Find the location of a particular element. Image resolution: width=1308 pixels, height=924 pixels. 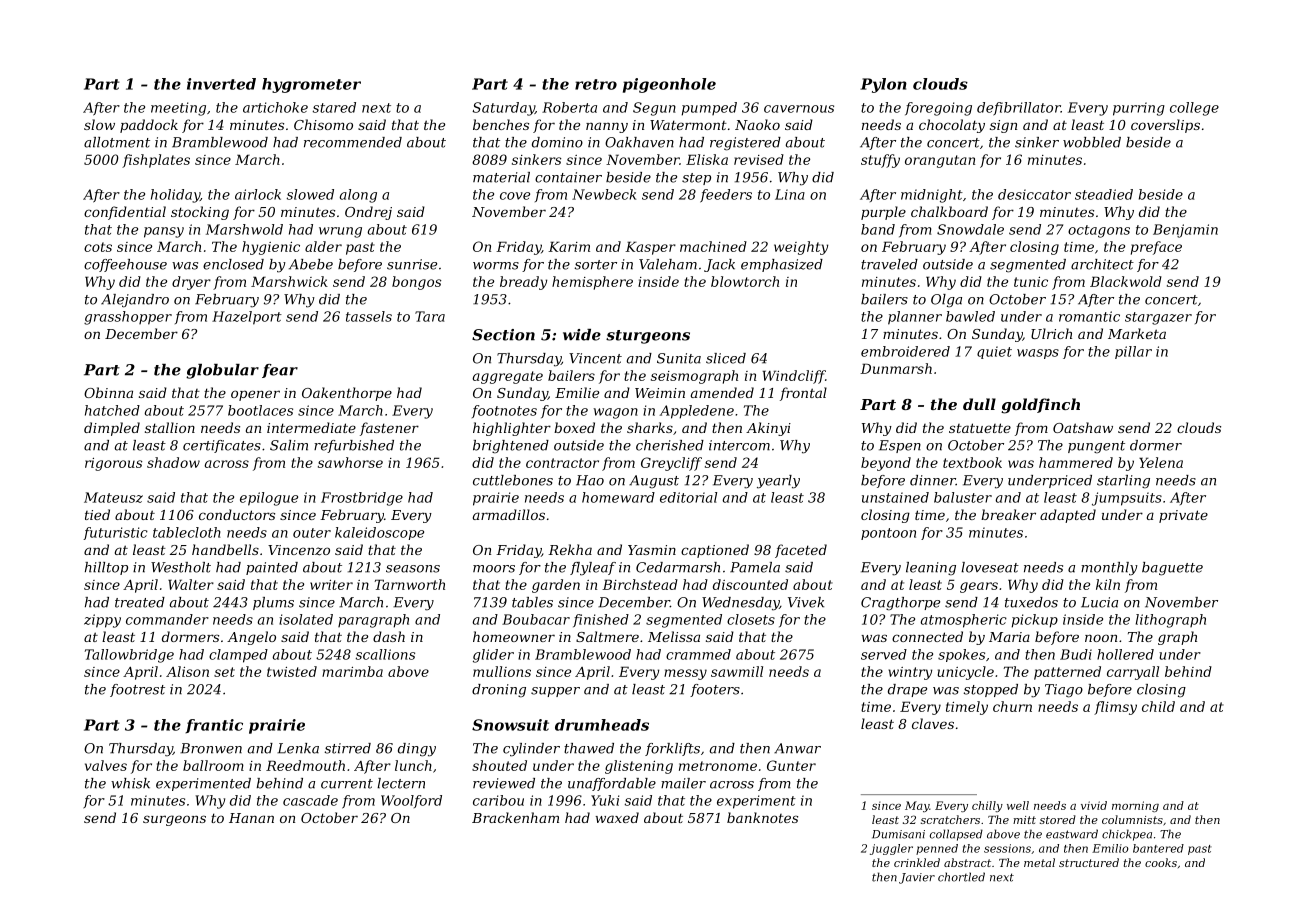

bready is located at coordinates (523, 283).
